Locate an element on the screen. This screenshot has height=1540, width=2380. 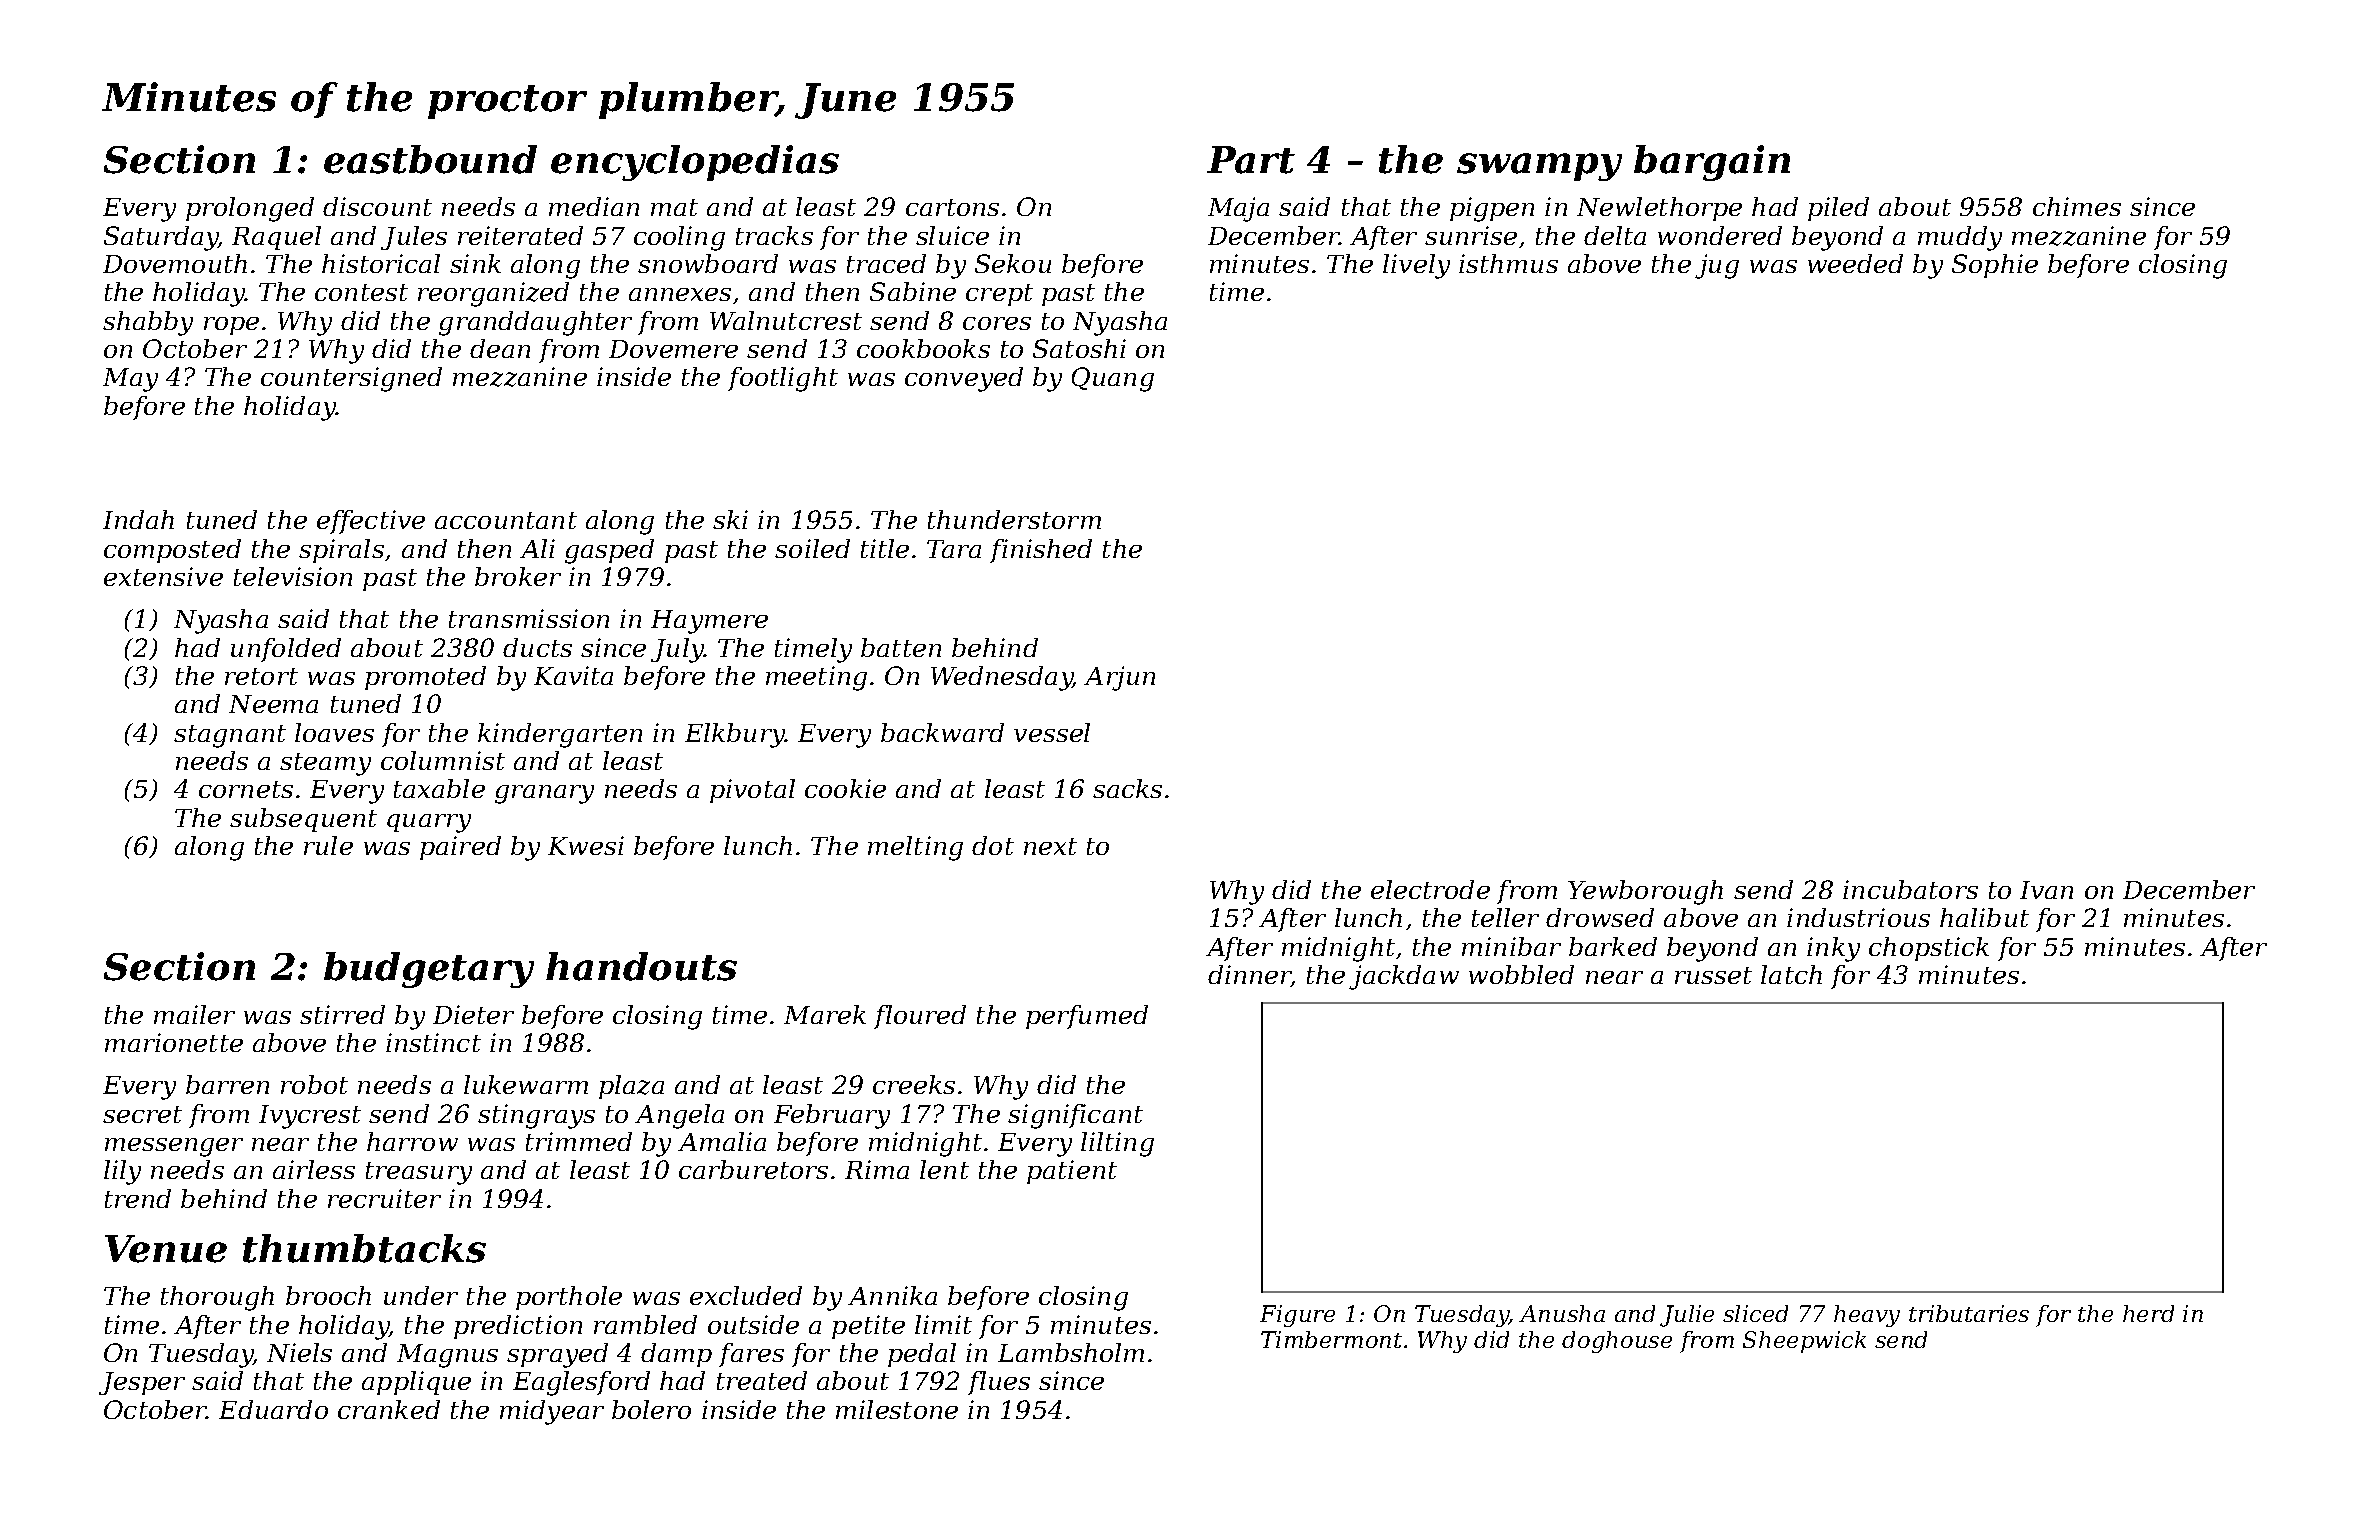
significant is located at coordinates (1075, 1116).
